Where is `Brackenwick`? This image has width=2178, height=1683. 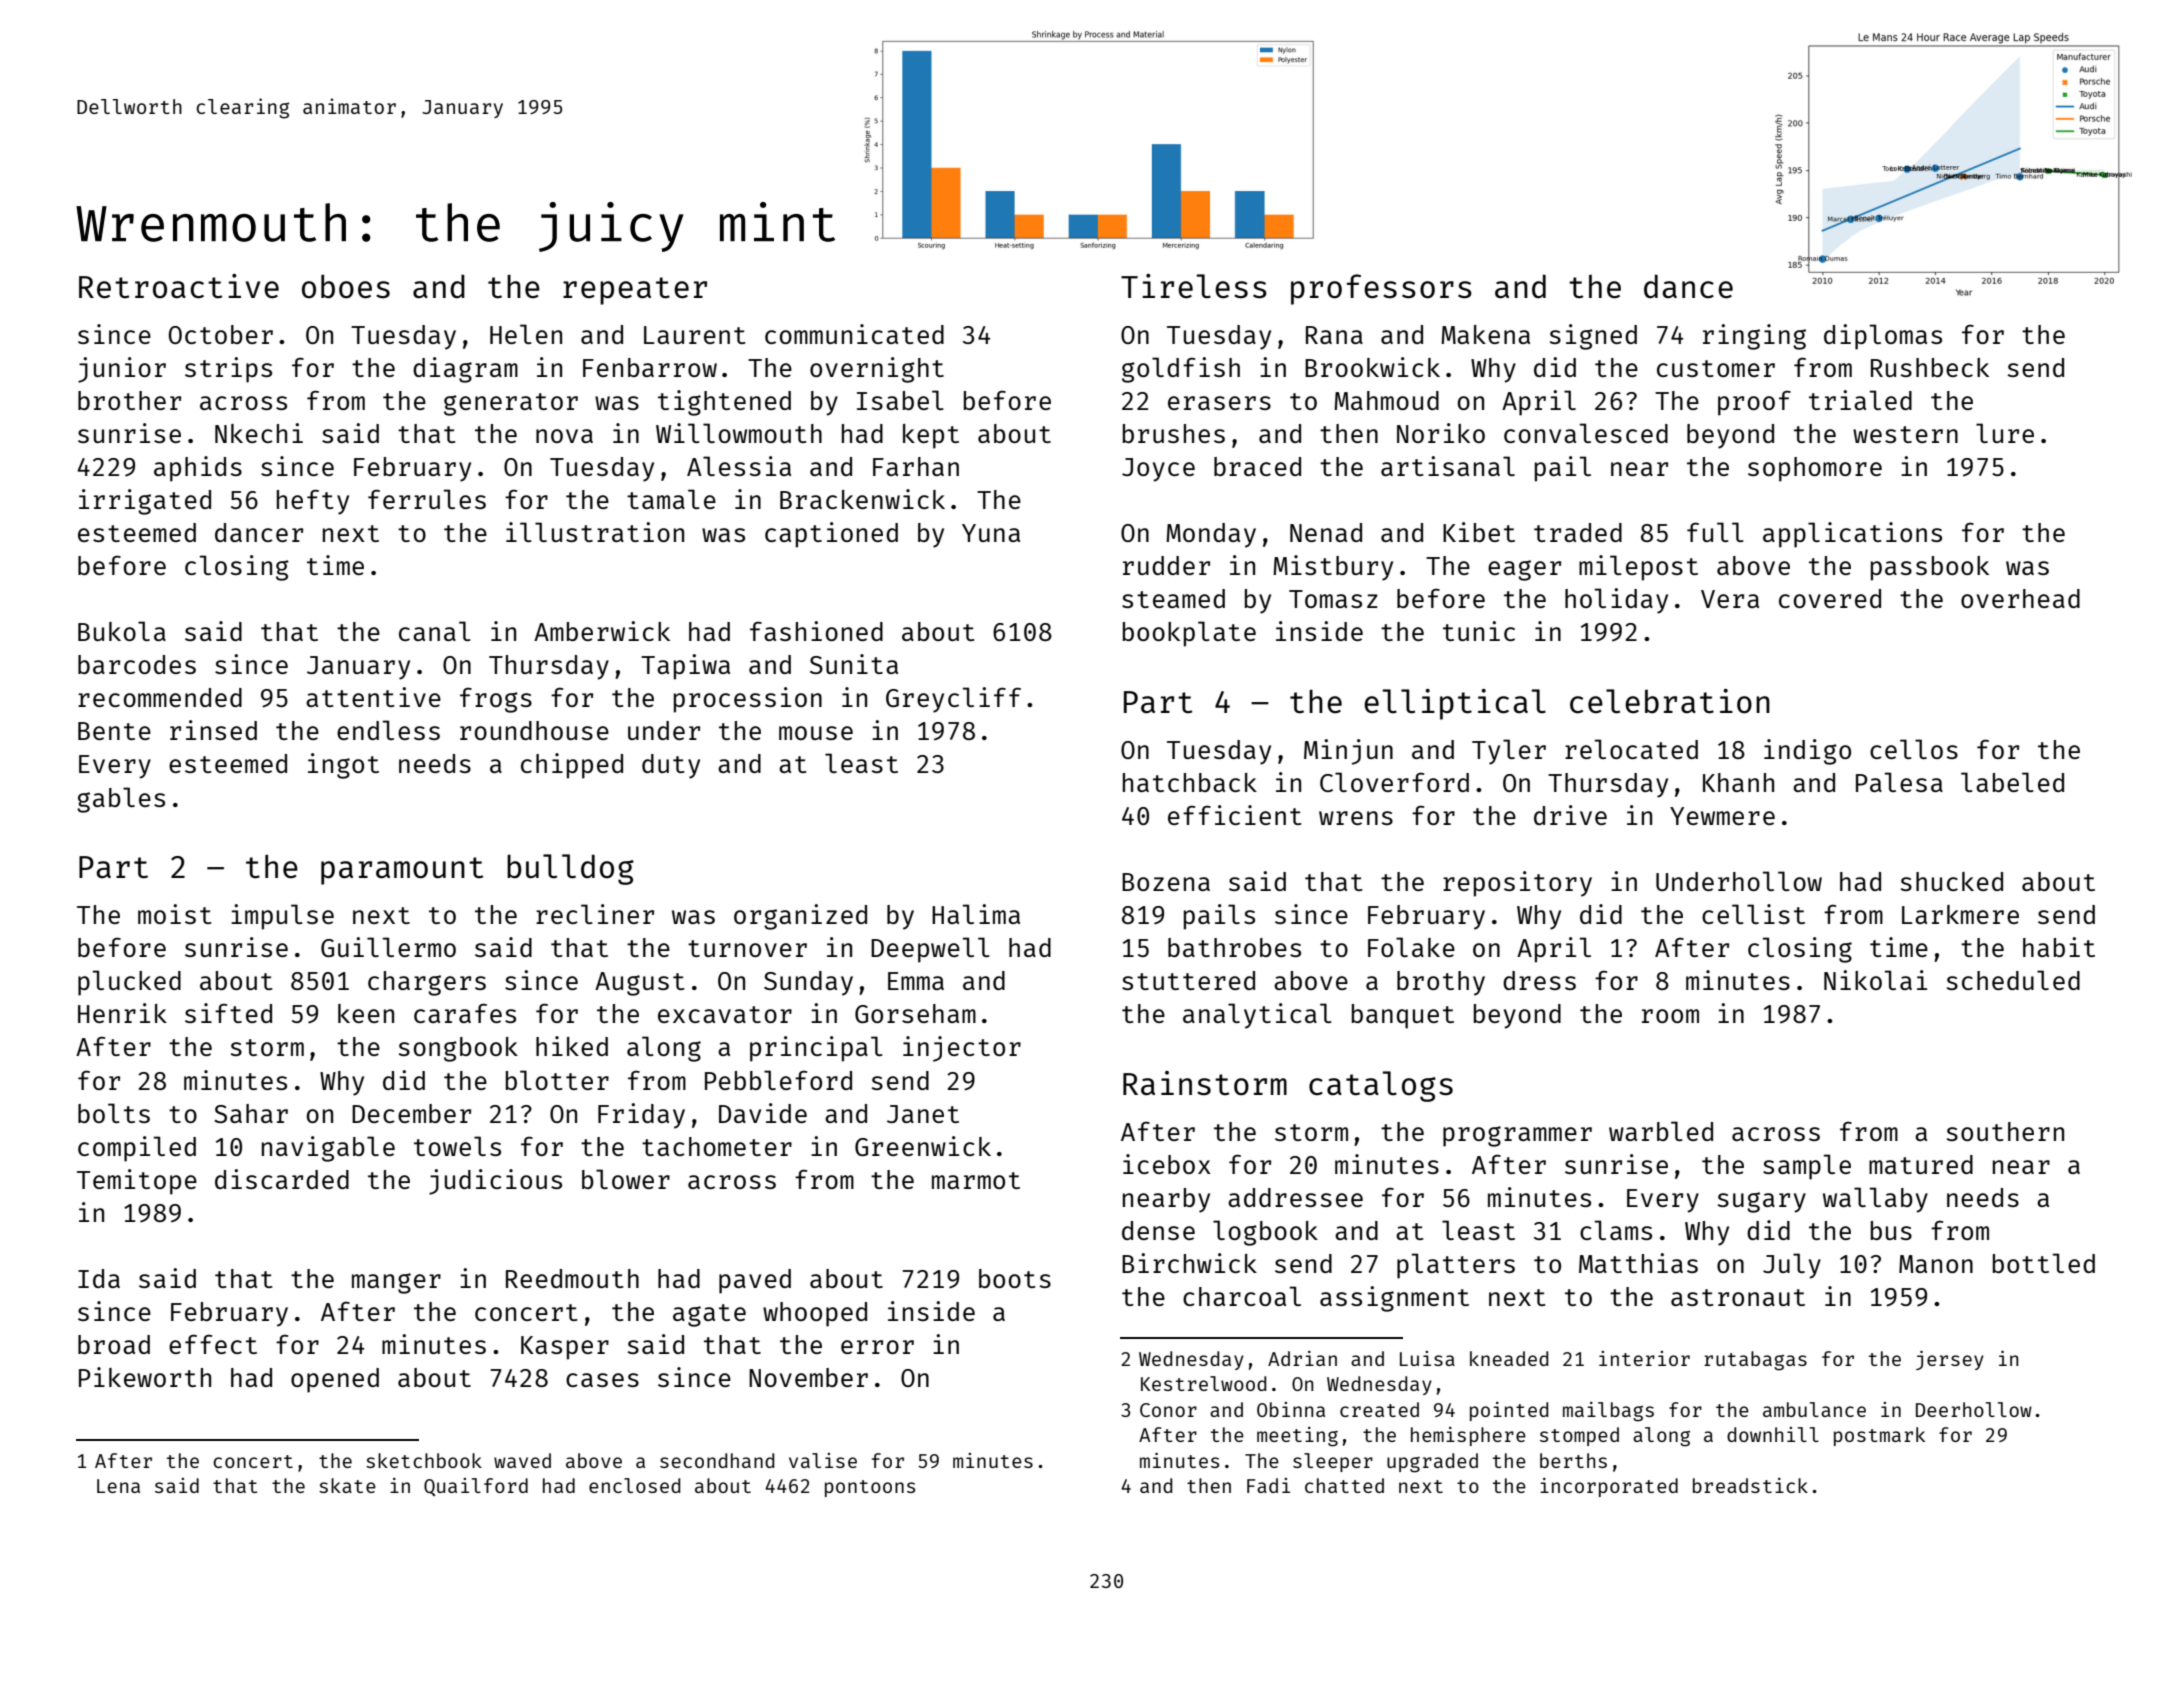 Brackenwick is located at coordinates (862, 499).
